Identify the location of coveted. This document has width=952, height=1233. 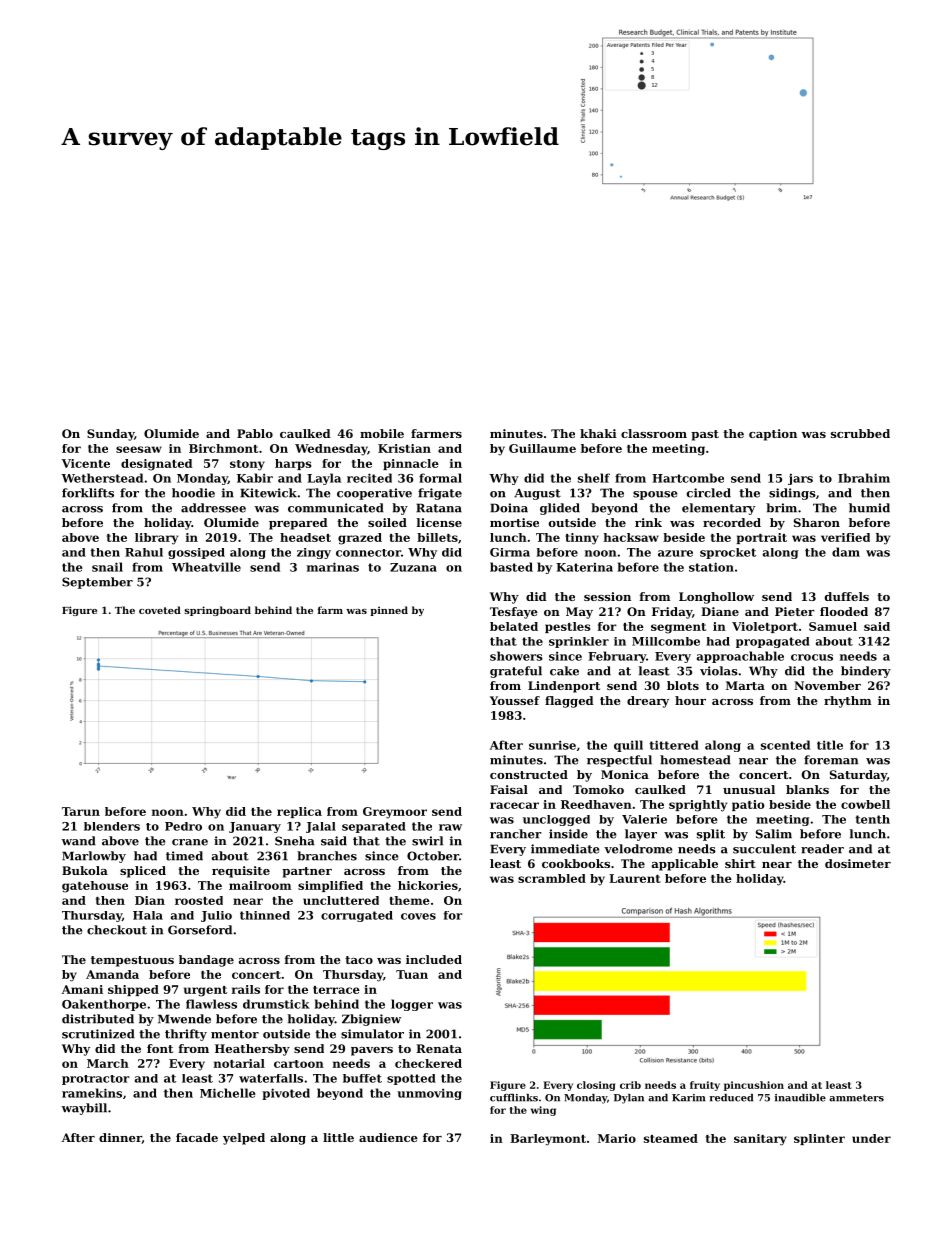
(160, 610).
